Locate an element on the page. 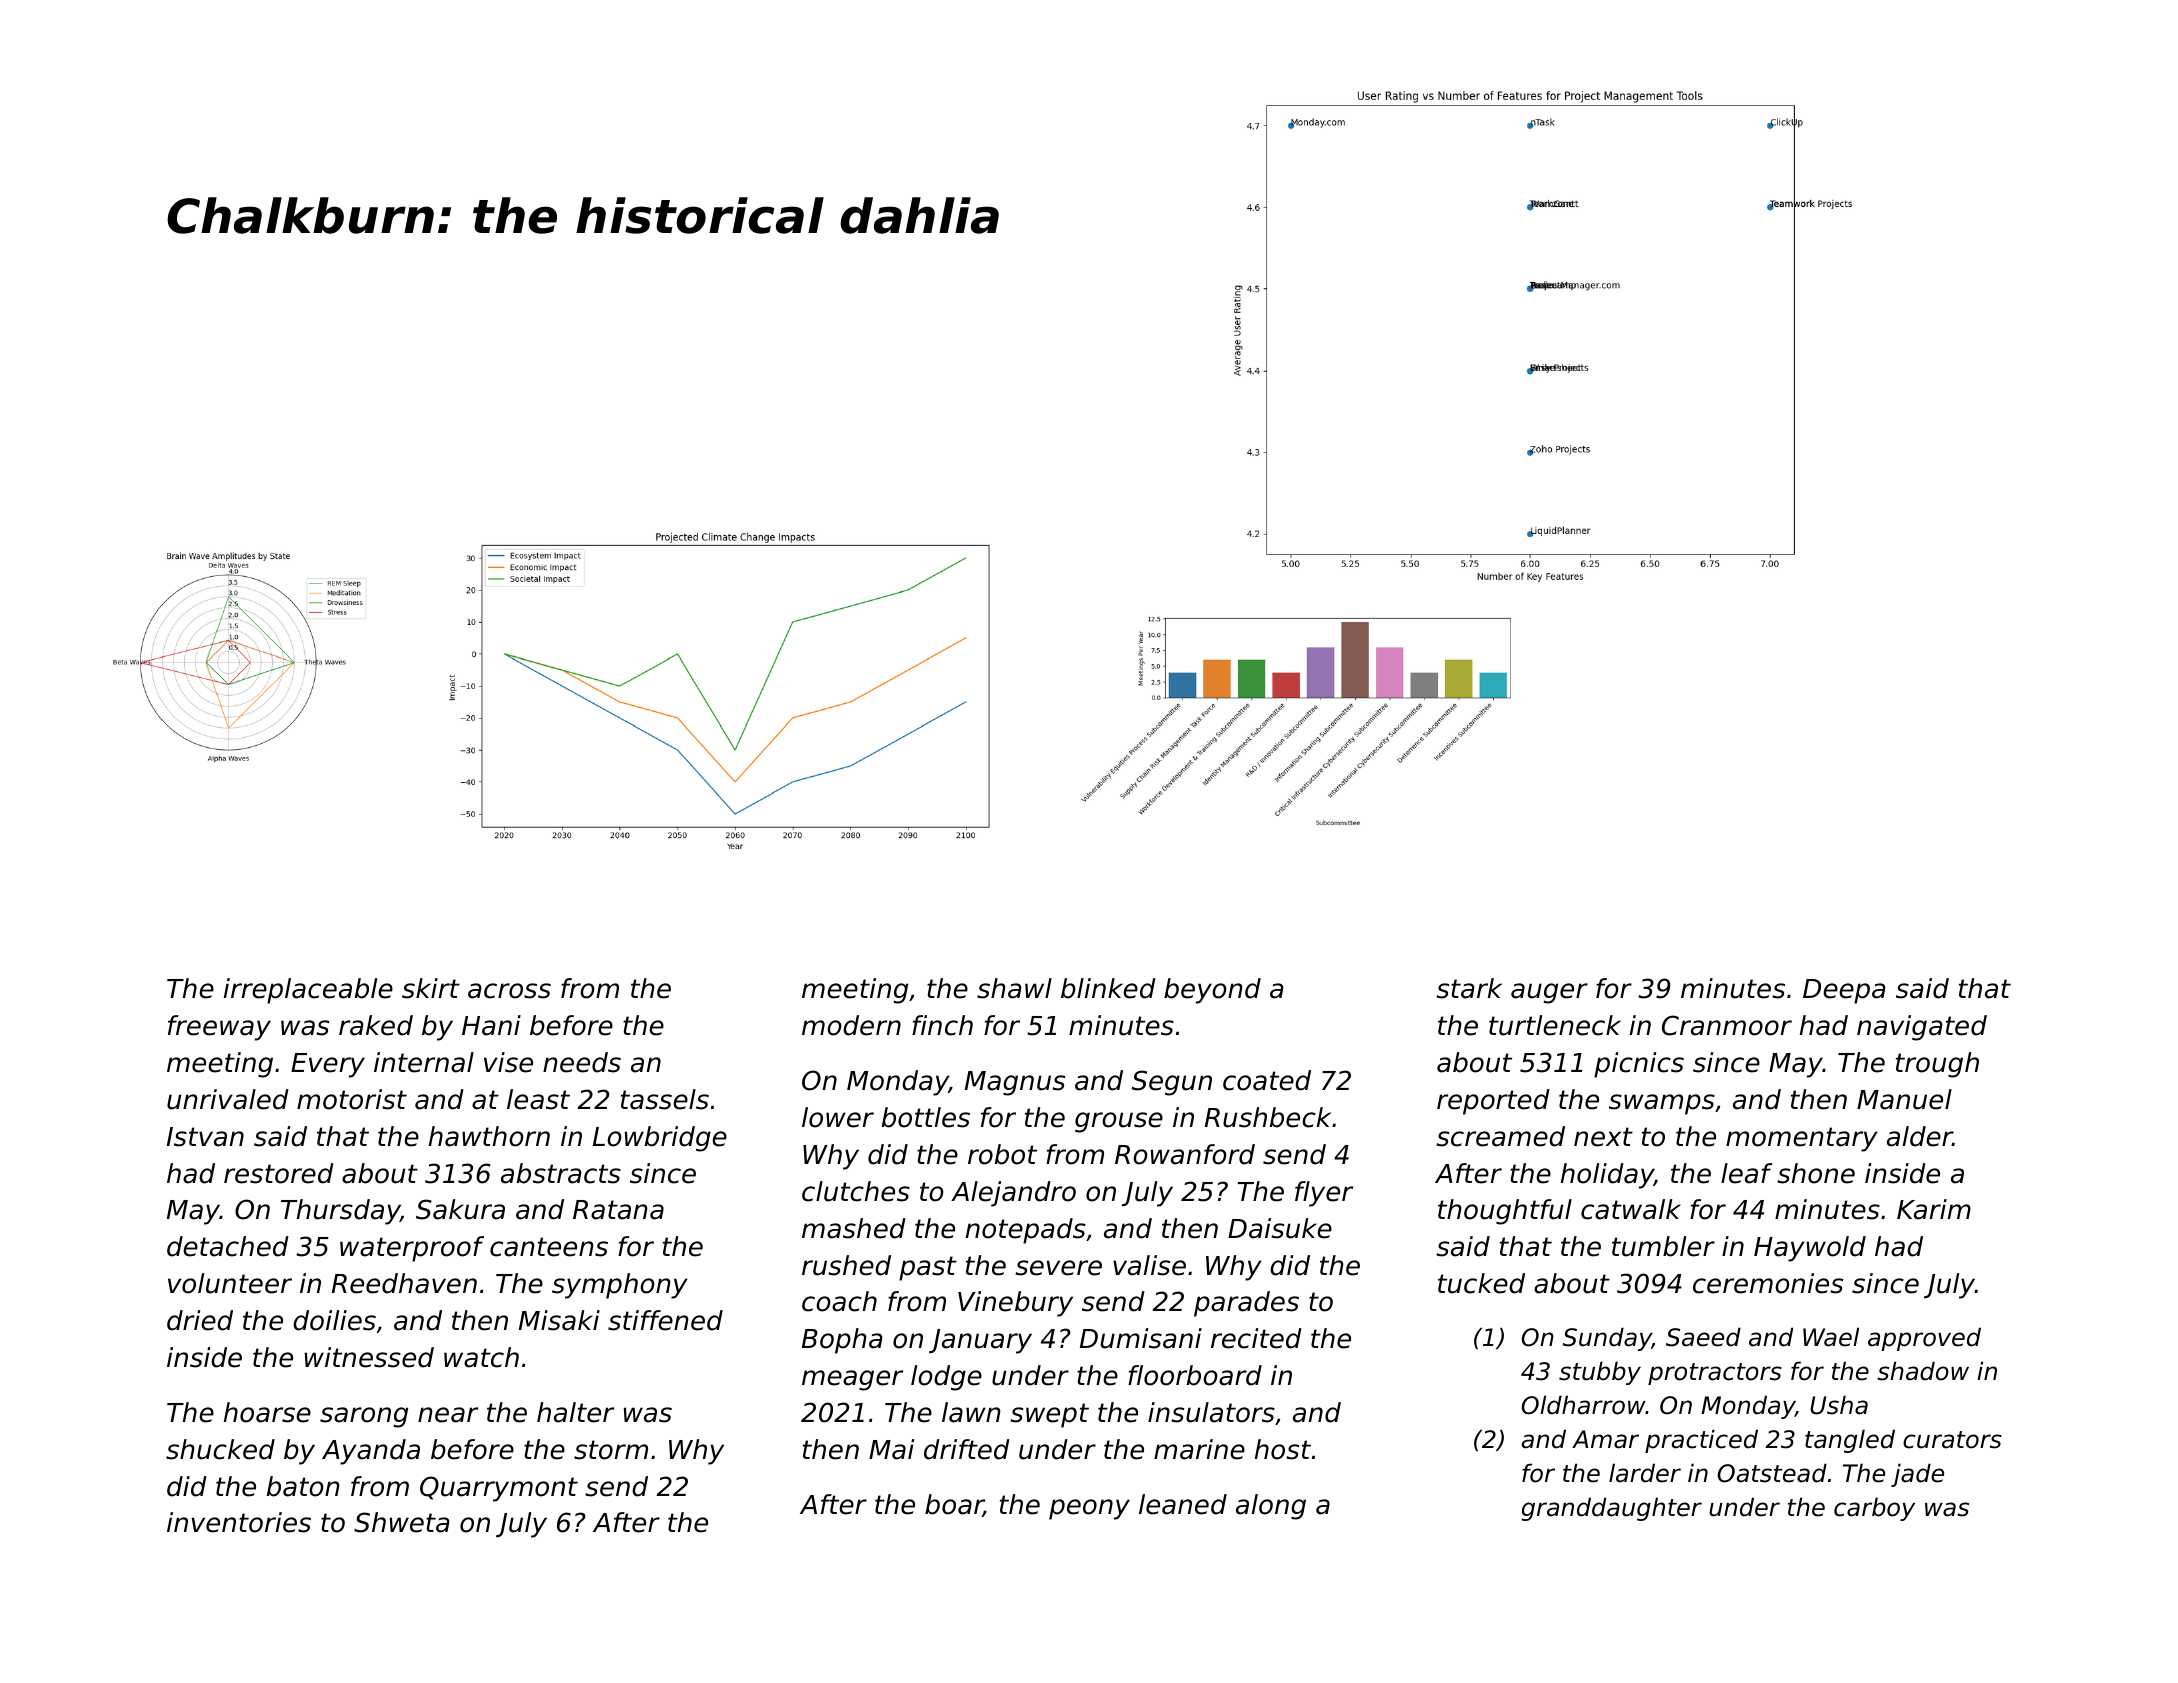  restored is located at coordinates (279, 1173).
